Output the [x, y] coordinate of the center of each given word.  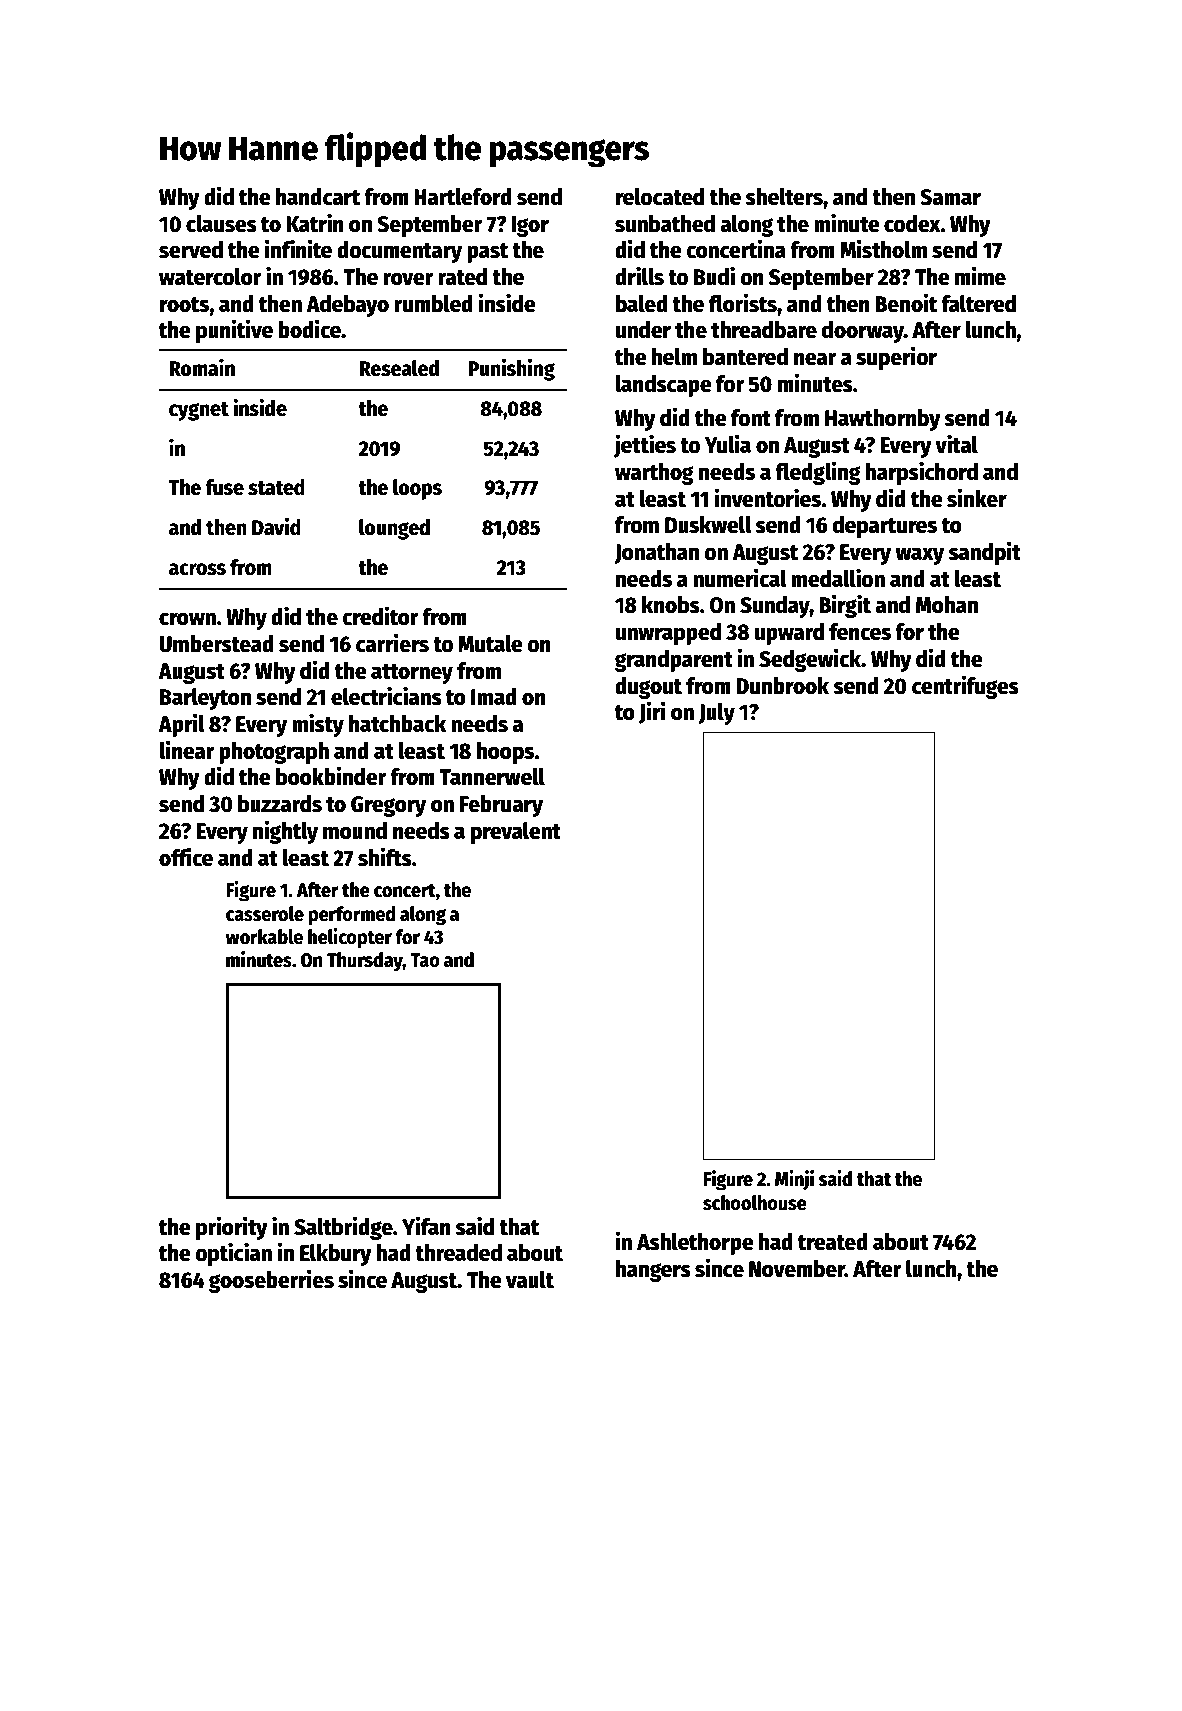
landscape [664, 386]
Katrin [315, 223]
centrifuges [965, 687]
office [186, 857]
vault [530, 1280]
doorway [863, 332]
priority [232, 1228]
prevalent [516, 833]
